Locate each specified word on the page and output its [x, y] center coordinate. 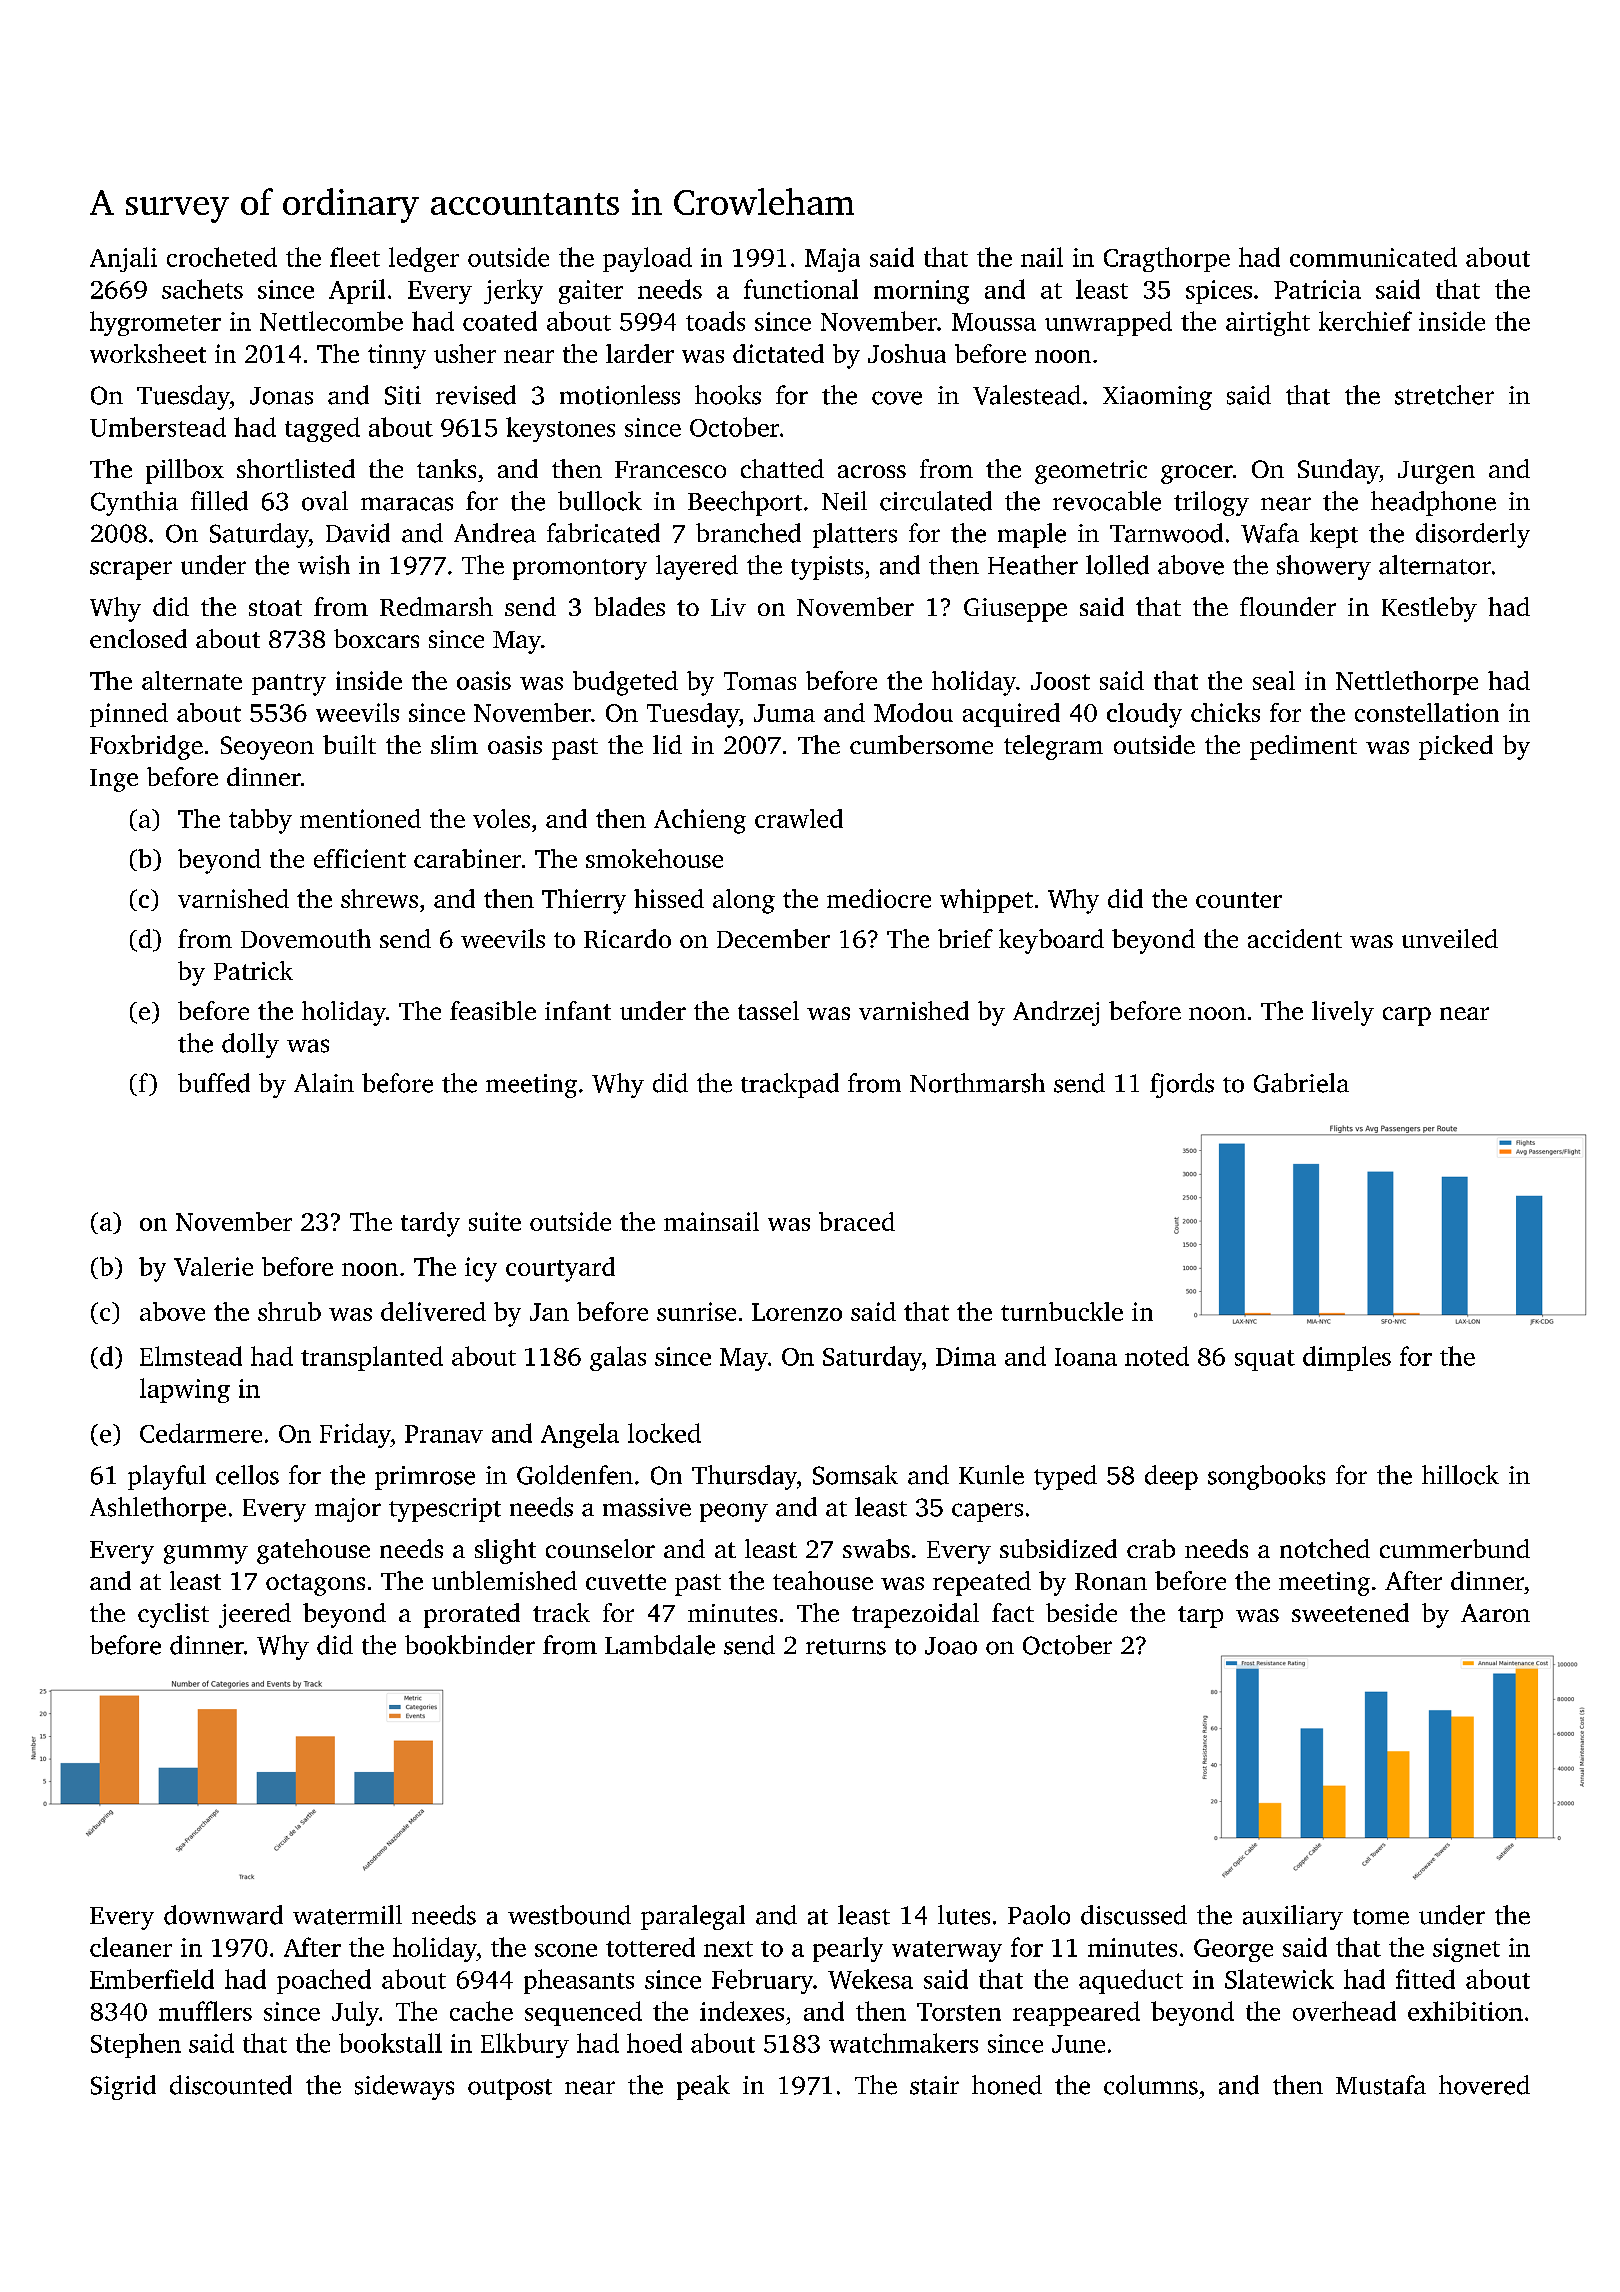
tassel [768, 1010]
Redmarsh [436, 606]
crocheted [222, 257]
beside [1081, 1612]
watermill [347, 1915]
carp [1407, 1016]
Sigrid [123, 2087]
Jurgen [1436, 472]
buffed [214, 1083]
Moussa [994, 322]
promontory [580, 569]
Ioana [1086, 1357]
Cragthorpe [1167, 259]
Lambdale [660, 1645]
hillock [1460, 1475]
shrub [289, 1311]
